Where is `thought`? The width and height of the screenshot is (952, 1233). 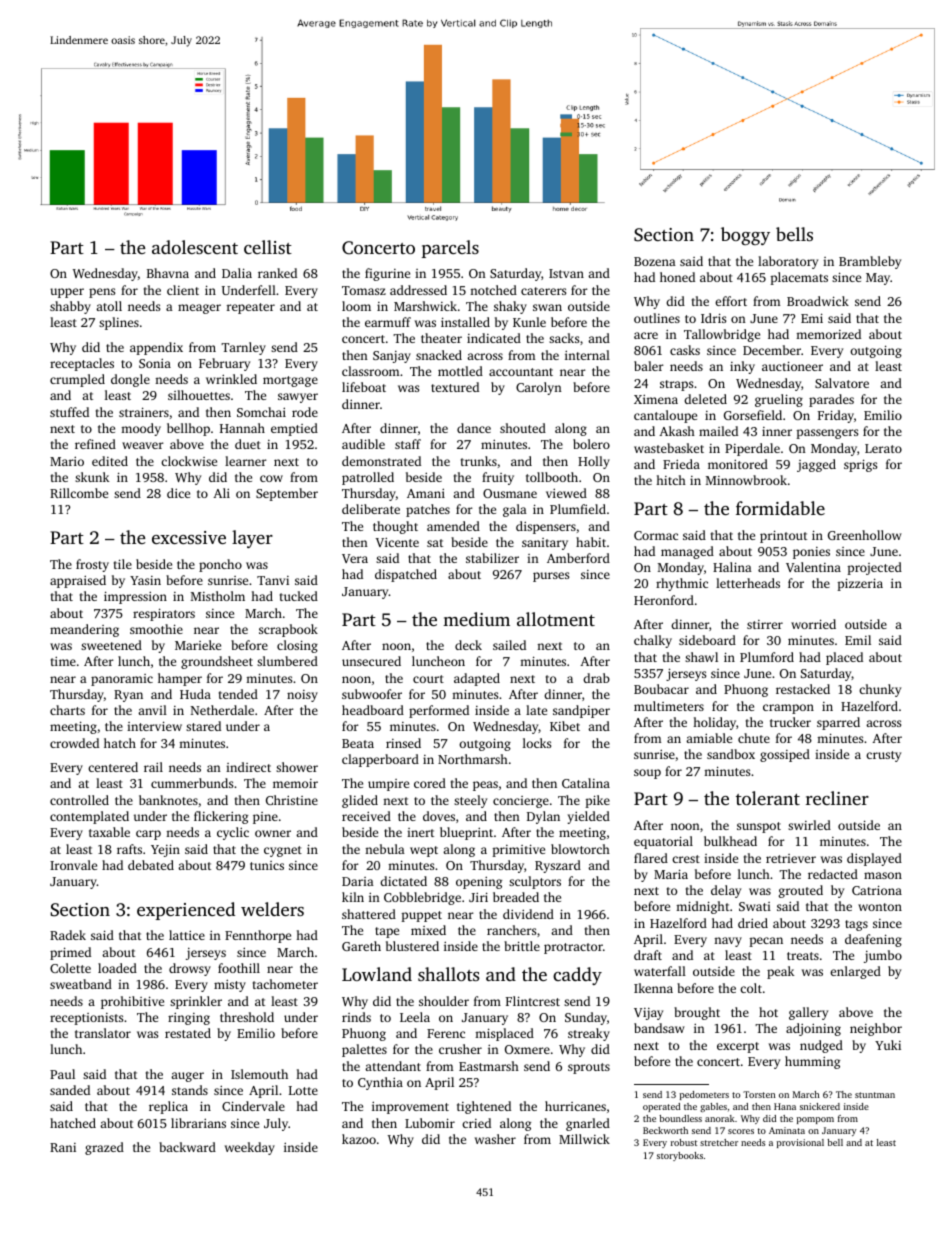
thought is located at coordinates (395, 527).
